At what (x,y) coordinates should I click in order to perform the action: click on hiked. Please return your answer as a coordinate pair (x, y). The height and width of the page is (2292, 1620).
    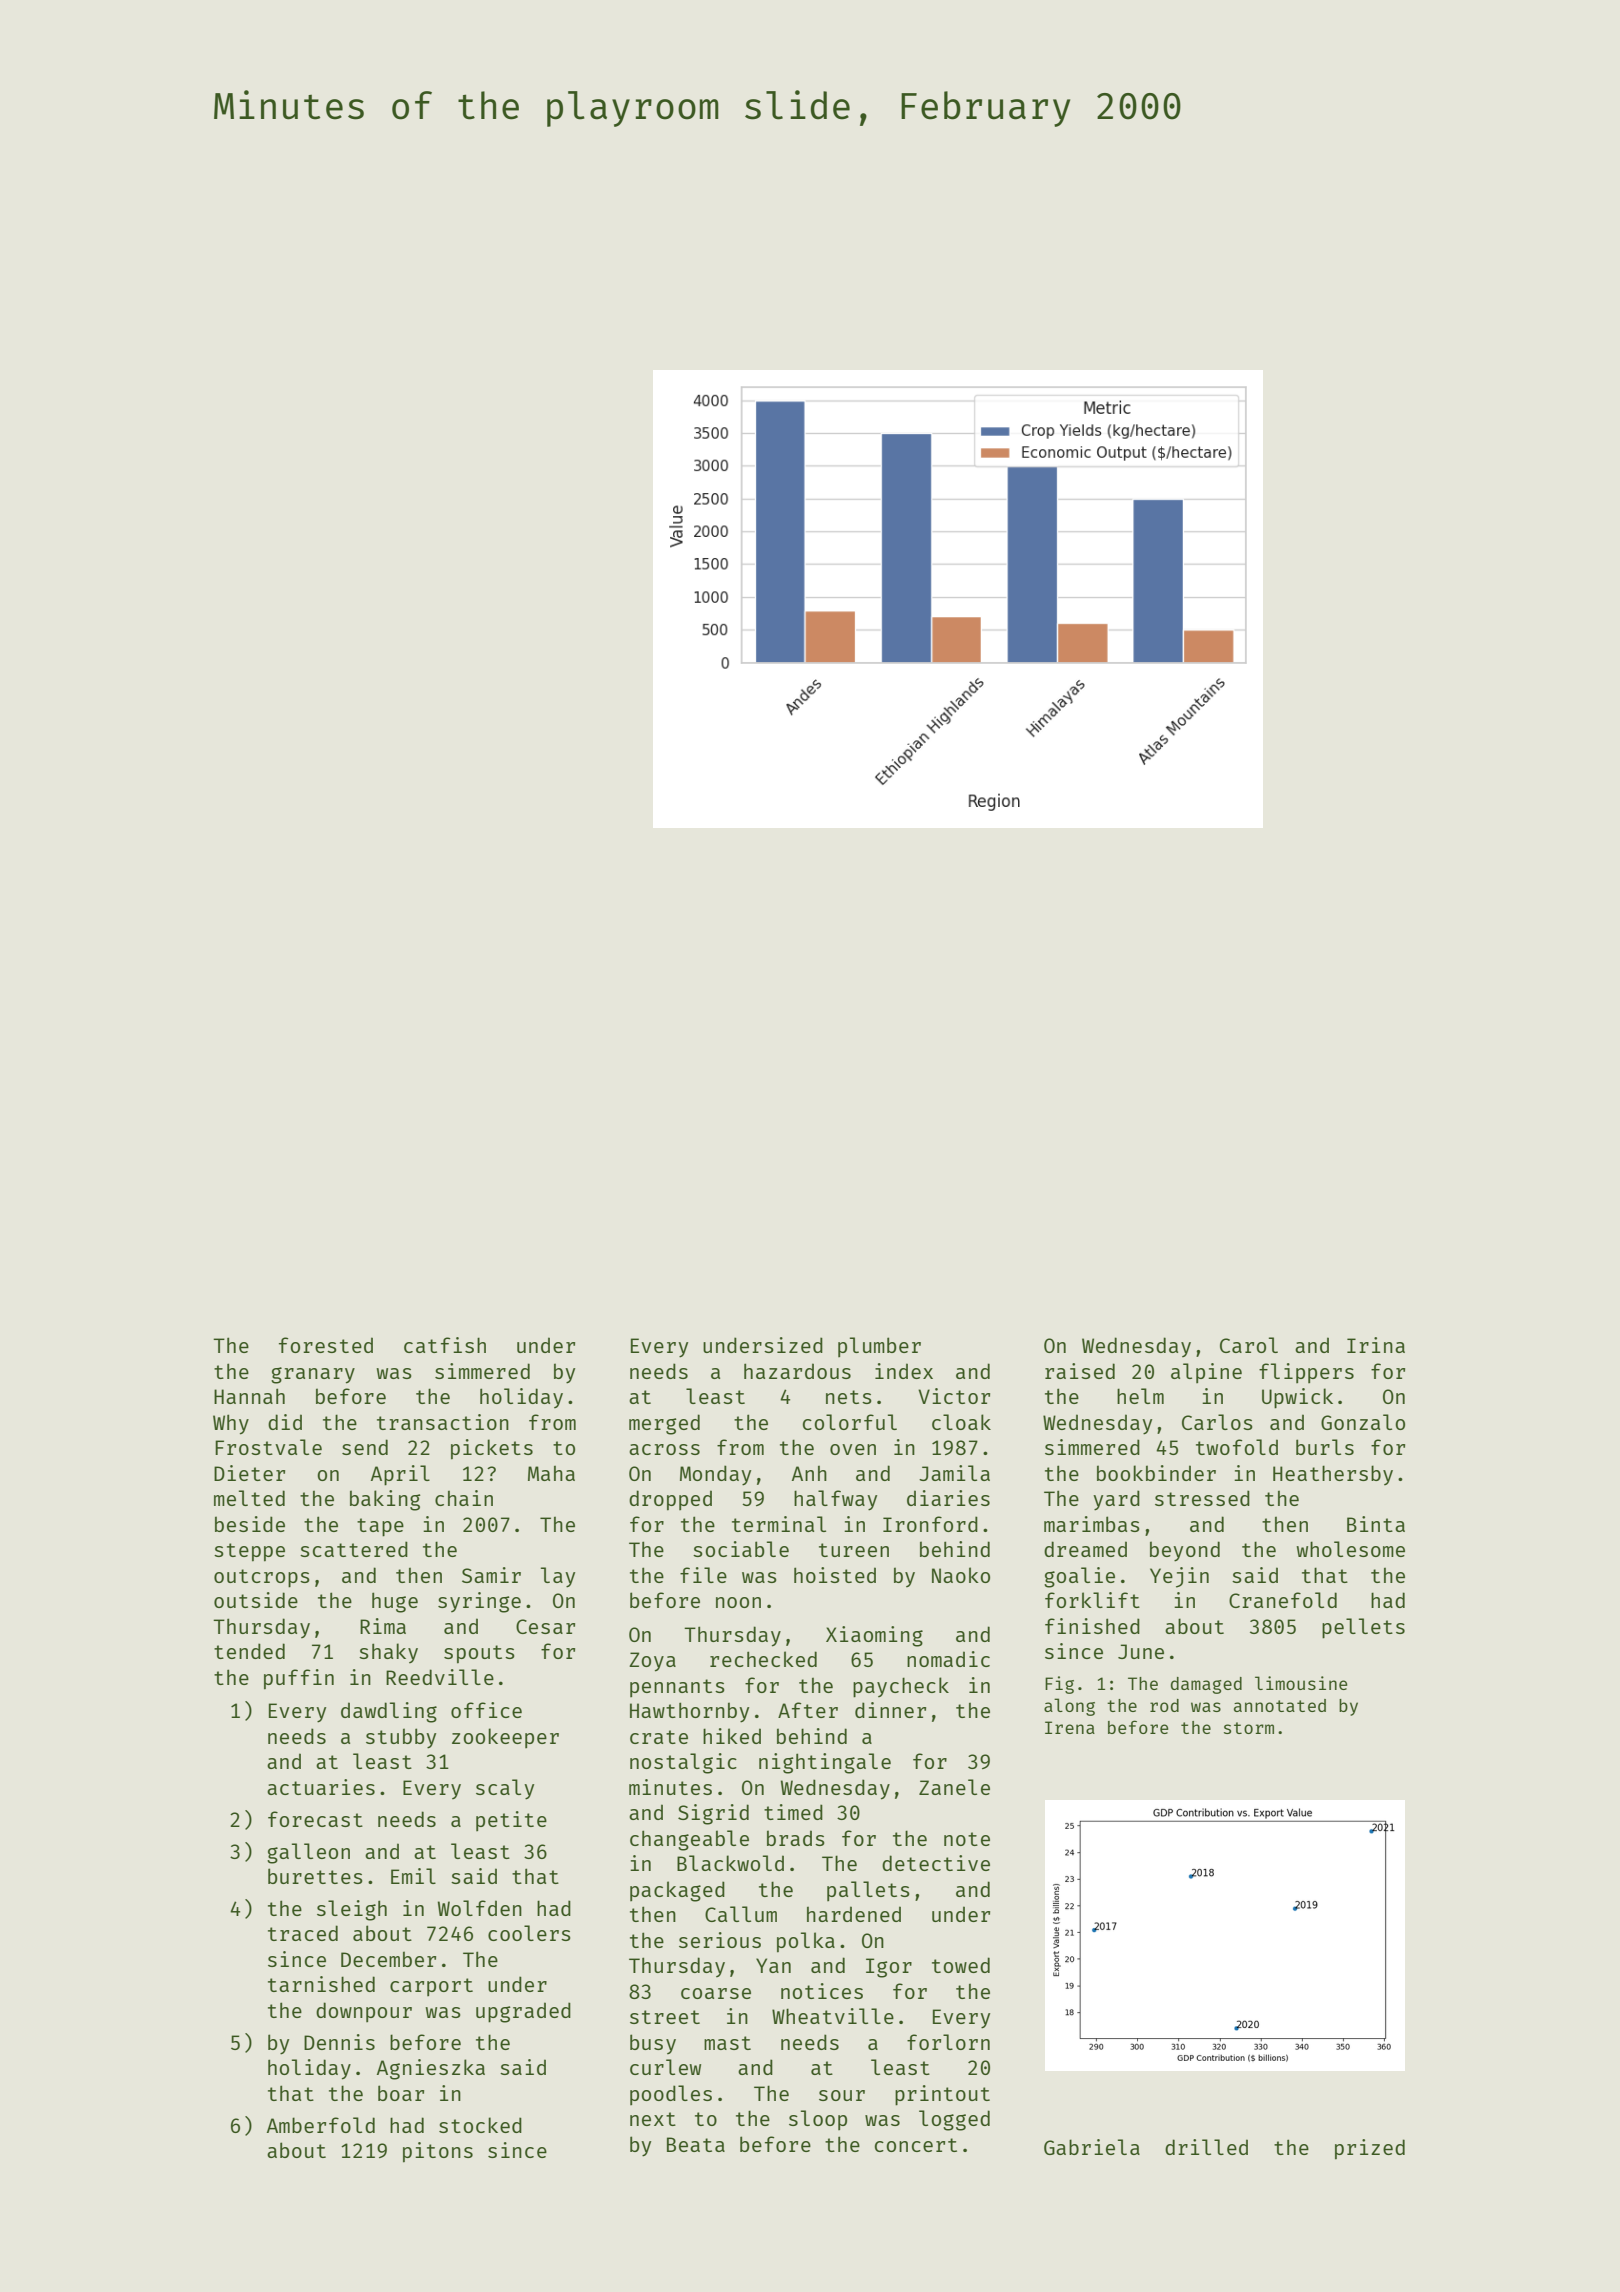
    Looking at the image, I should click on (732, 1736).
